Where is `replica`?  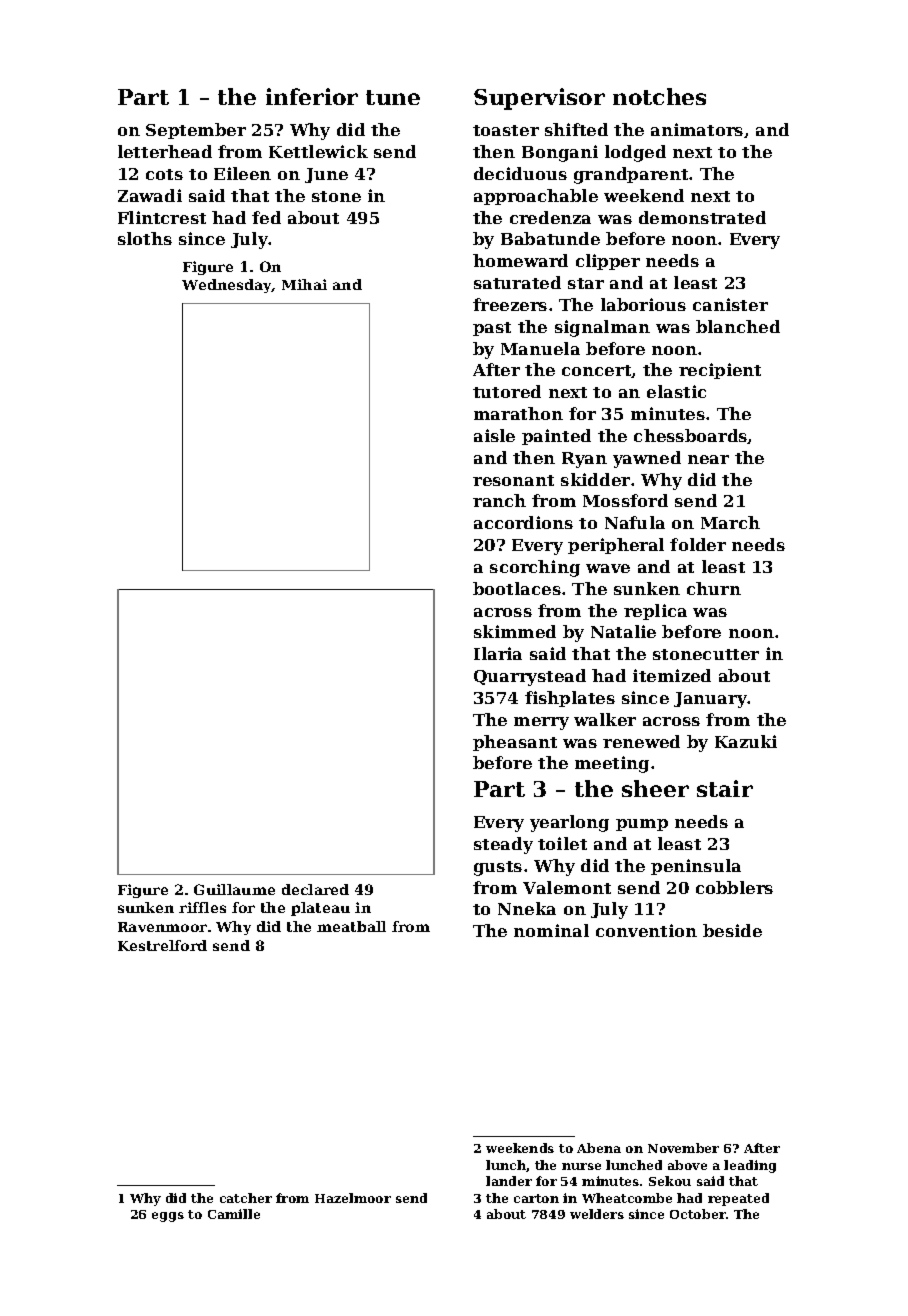 replica is located at coordinates (655, 612).
